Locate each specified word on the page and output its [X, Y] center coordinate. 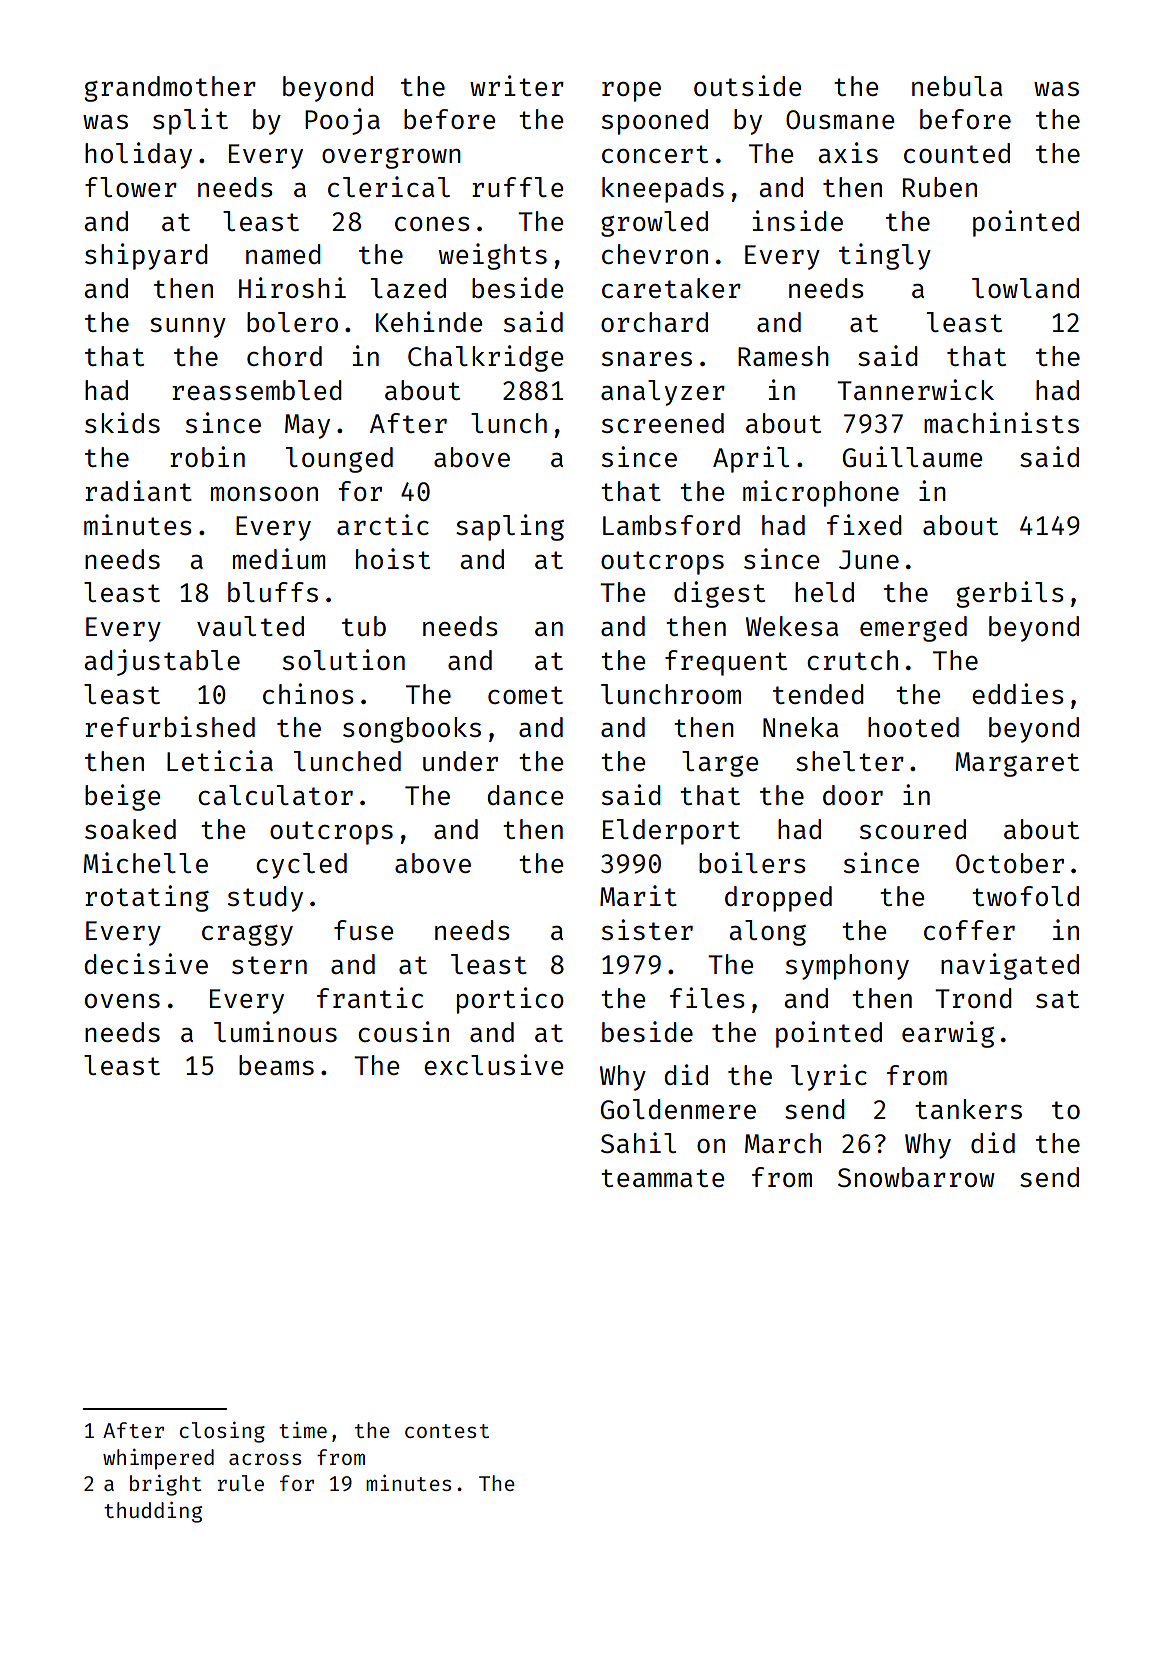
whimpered [158, 1459]
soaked [130, 829]
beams [276, 1065]
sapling [510, 527]
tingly [885, 256]
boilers [752, 862]
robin [207, 456]
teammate [662, 1178]
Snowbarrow [916, 1177]
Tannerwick [915, 389]
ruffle [517, 187]
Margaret [1017, 764]
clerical [389, 186]
